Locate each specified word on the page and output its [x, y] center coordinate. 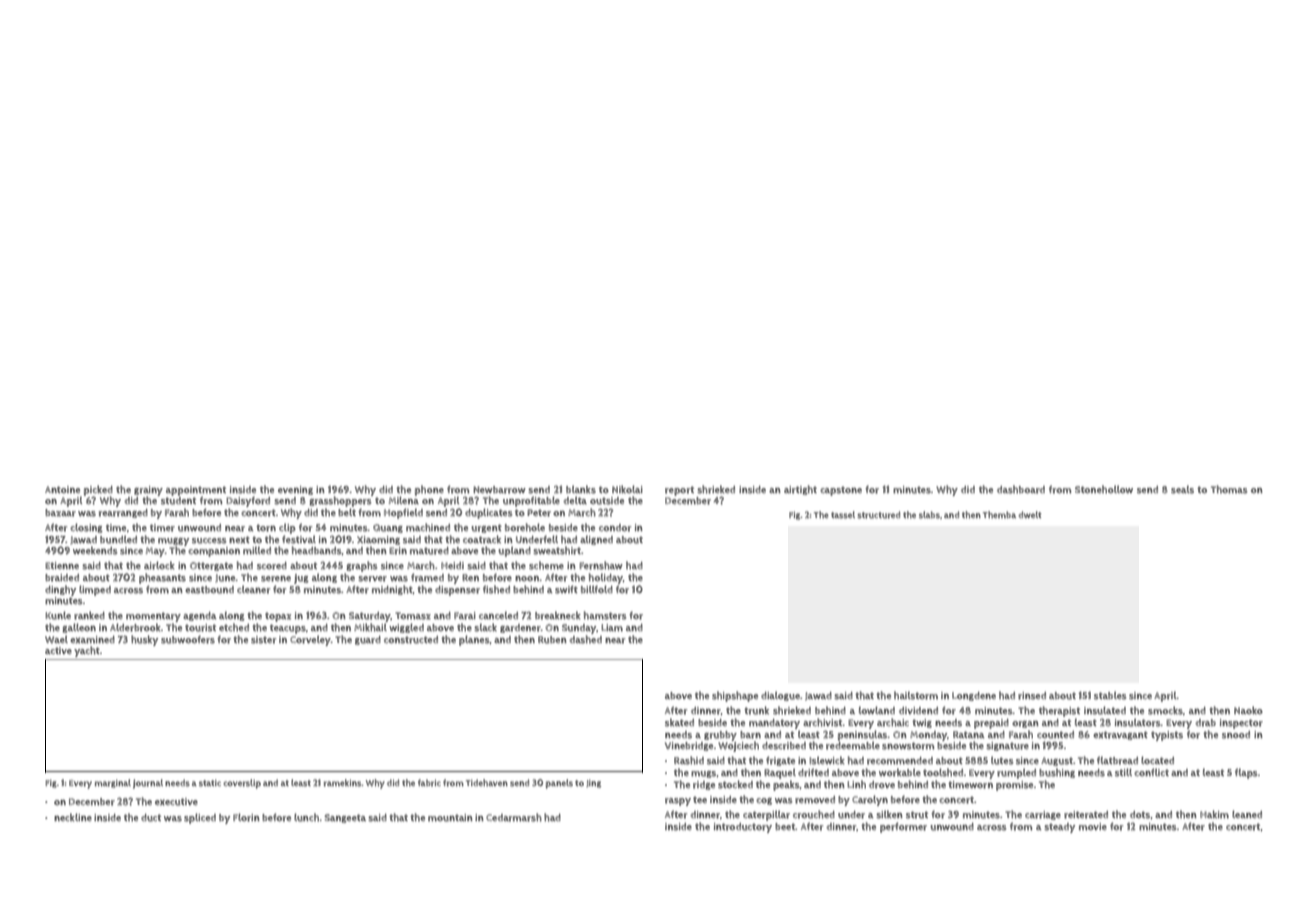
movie [1093, 827]
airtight [800, 490]
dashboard [1021, 489]
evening [295, 490]
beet [785, 826]
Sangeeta [345, 818]
